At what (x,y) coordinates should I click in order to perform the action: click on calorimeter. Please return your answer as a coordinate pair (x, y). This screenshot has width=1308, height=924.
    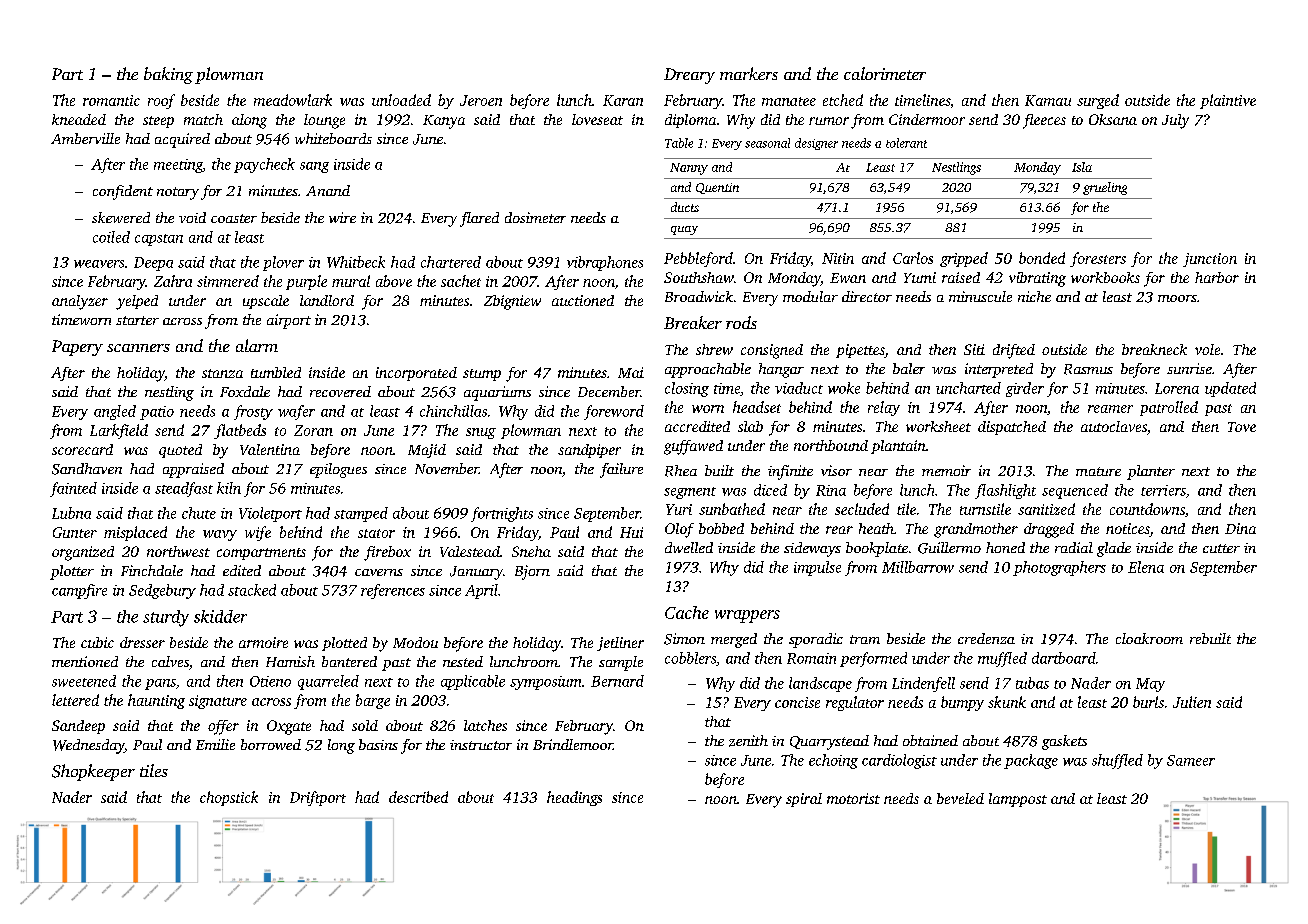
    Looking at the image, I should click on (885, 73).
